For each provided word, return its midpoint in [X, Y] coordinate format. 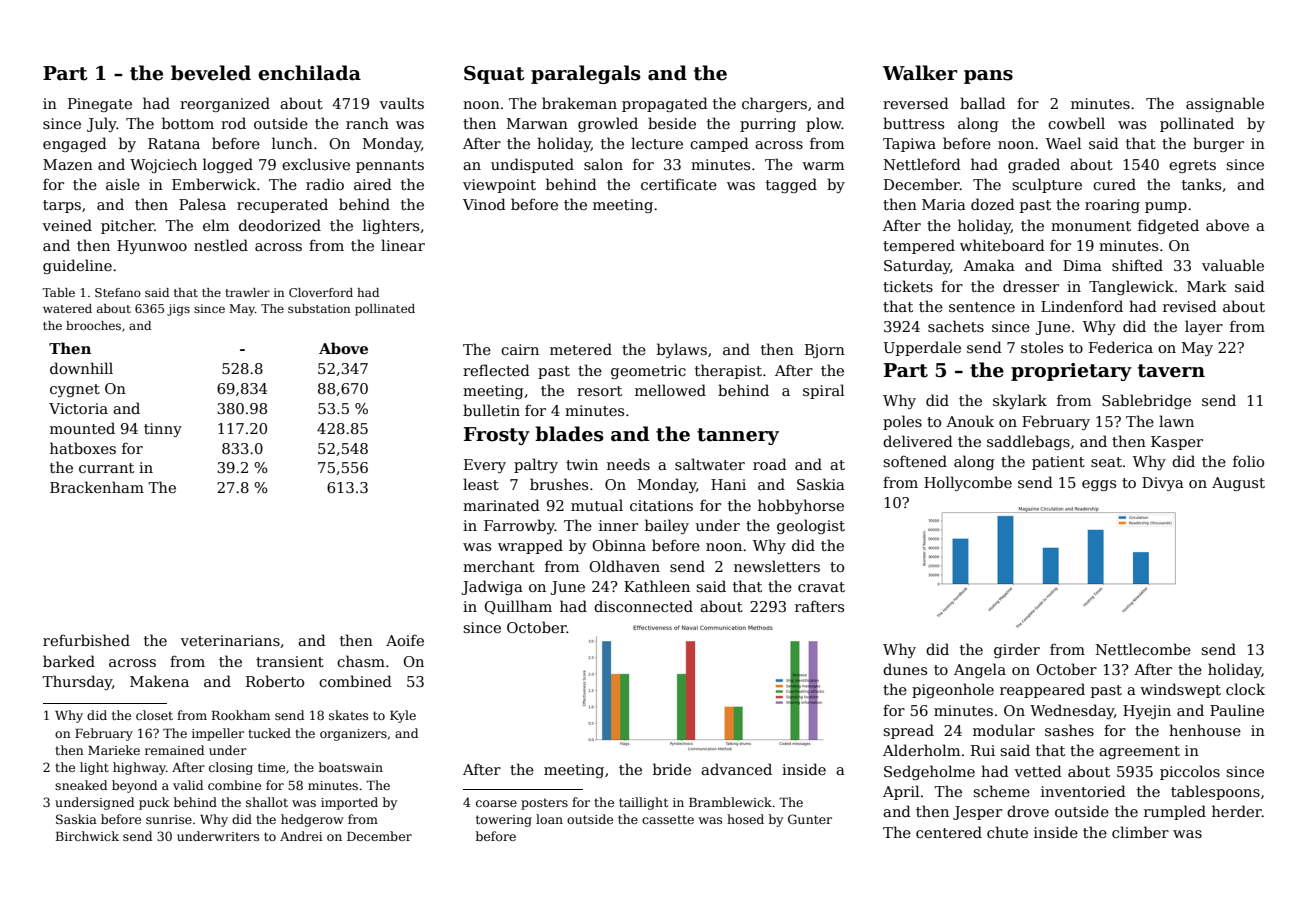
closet [154, 715]
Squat [494, 75]
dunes [905, 669]
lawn [1176, 421]
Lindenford [1082, 306]
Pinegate [100, 105]
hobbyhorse [801, 506]
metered [581, 349]
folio [1248, 461]
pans [988, 77]
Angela [980, 670]
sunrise [169, 819]
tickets [908, 286]
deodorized [280, 225]
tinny [163, 430]
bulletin [491, 410]
